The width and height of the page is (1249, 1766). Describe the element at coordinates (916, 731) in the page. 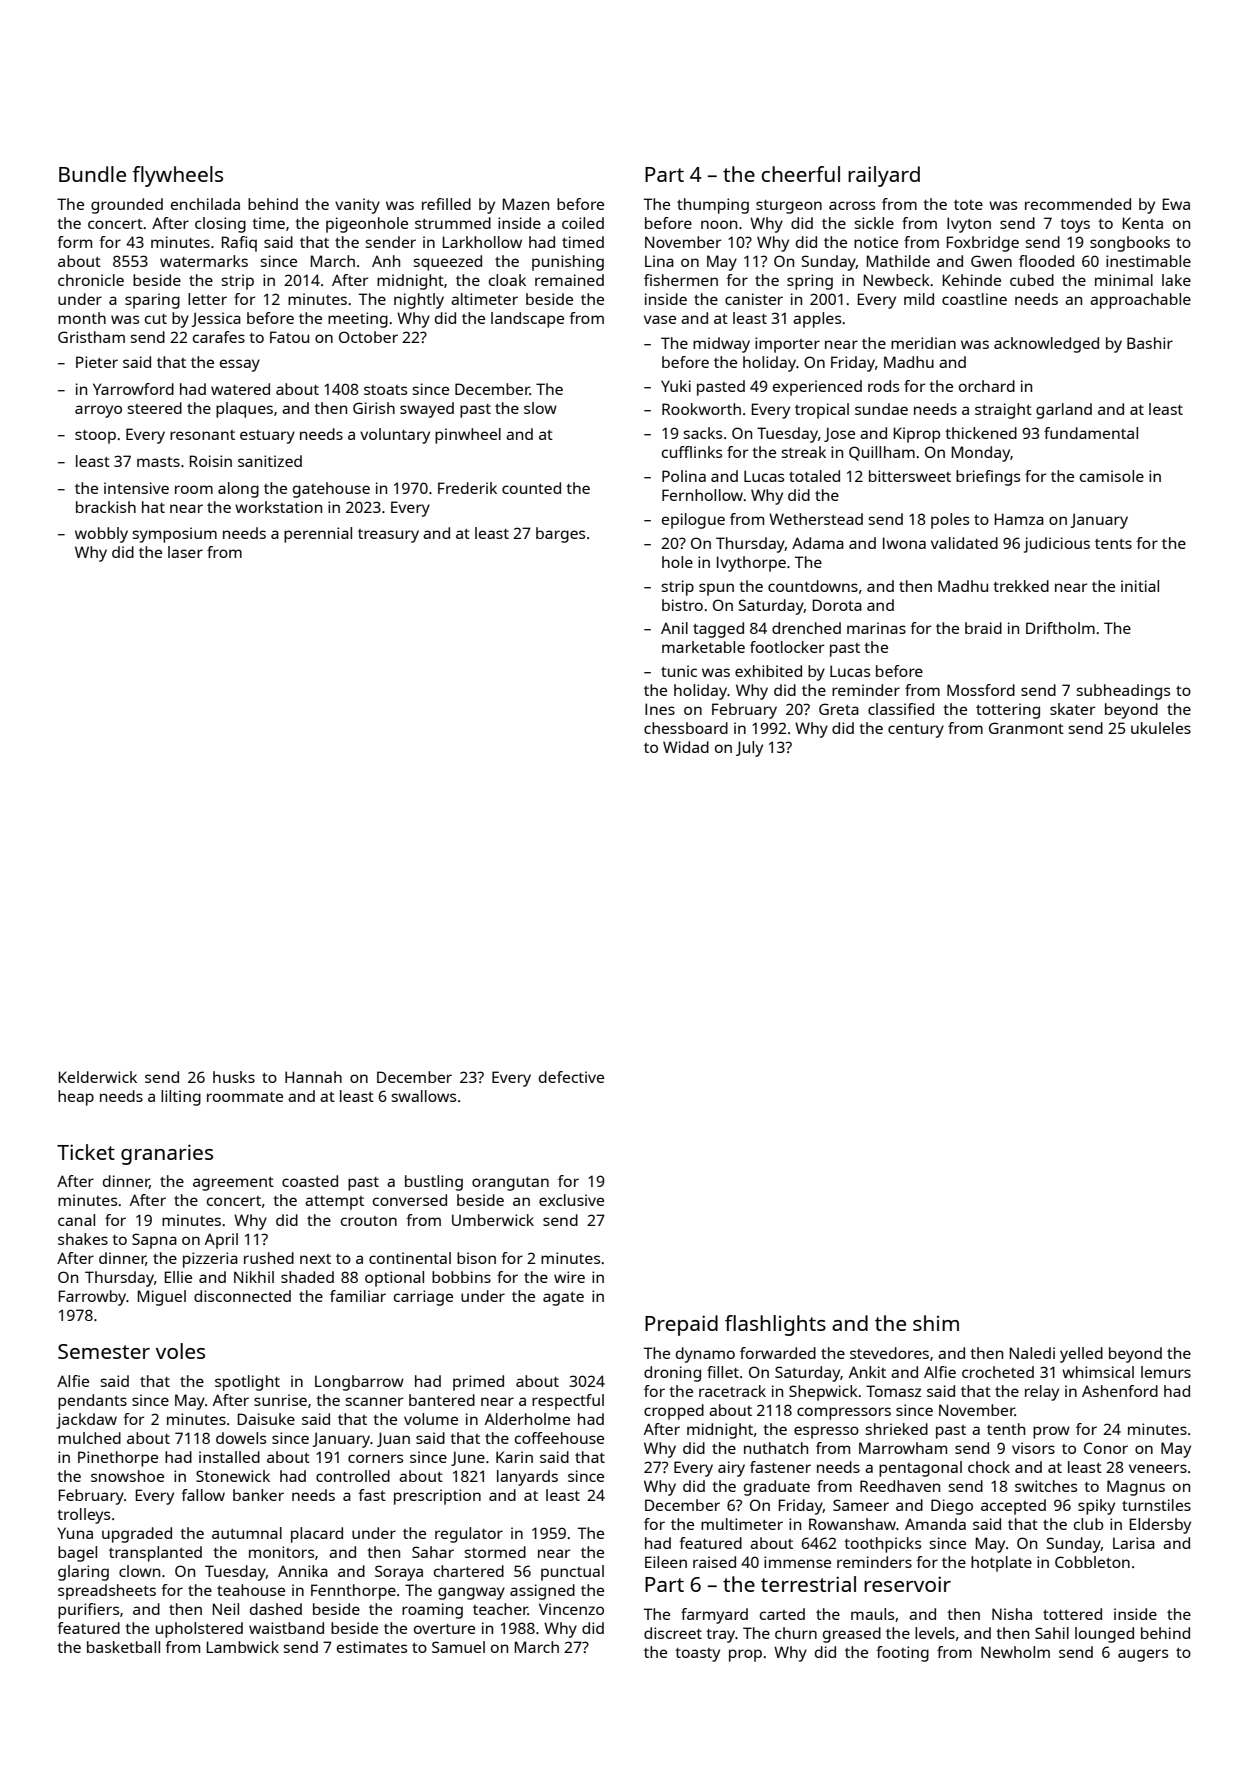

I see `century` at that location.
